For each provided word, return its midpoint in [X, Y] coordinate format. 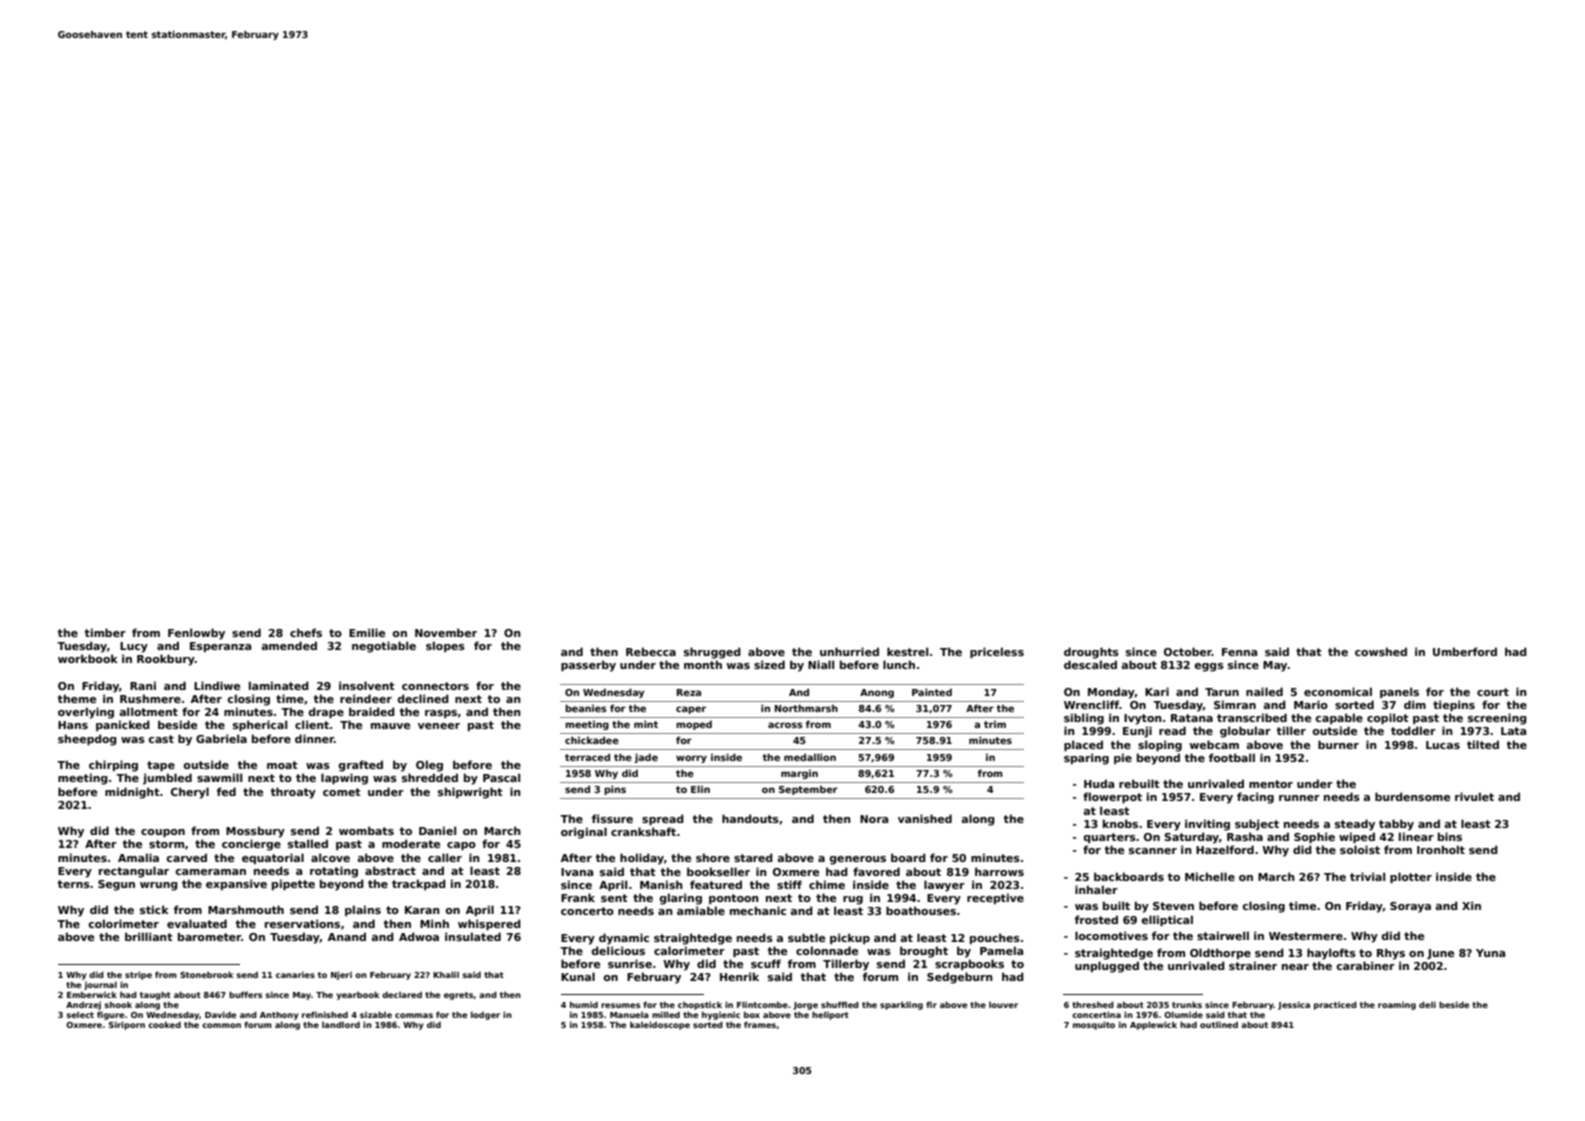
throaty [293, 793]
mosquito [1094, 1025]
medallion [810, 757]
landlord [341, 1024]
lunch [899, 664]
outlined [1219, 1024]
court [1493, 692]
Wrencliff [1091, 704]
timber [105, 632]
